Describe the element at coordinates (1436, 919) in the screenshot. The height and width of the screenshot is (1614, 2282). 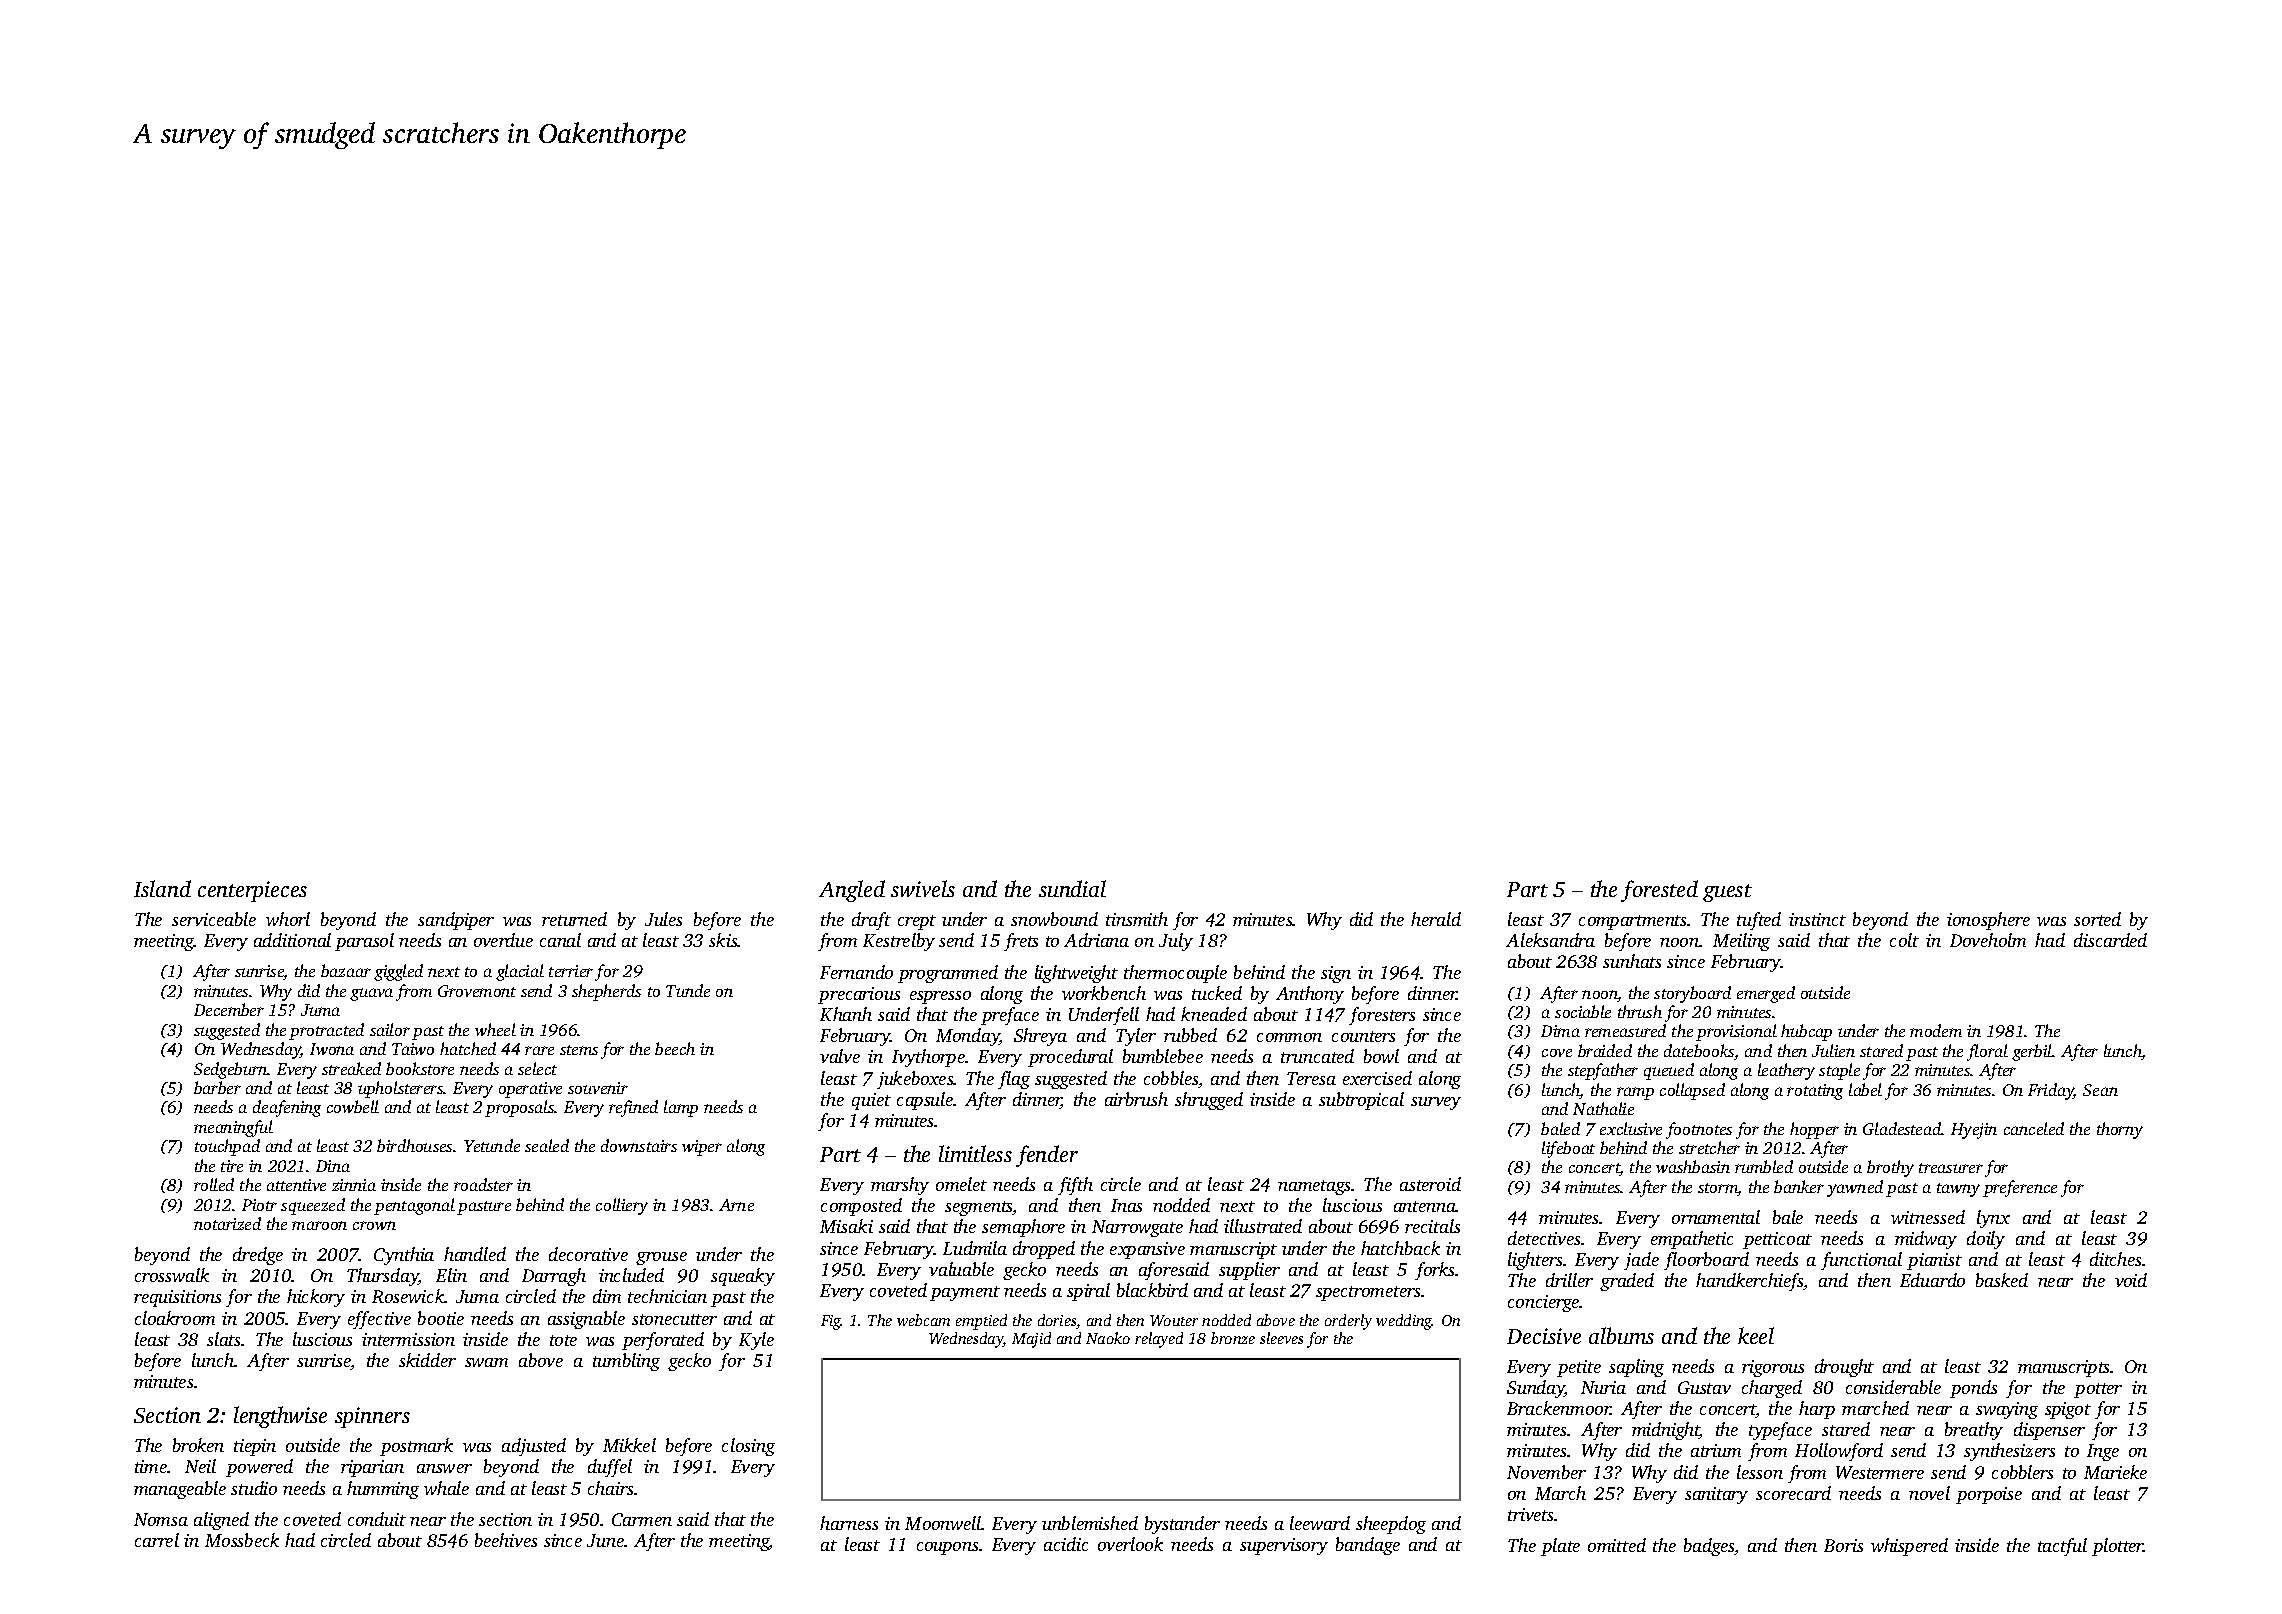
I see `herald` at that location.
